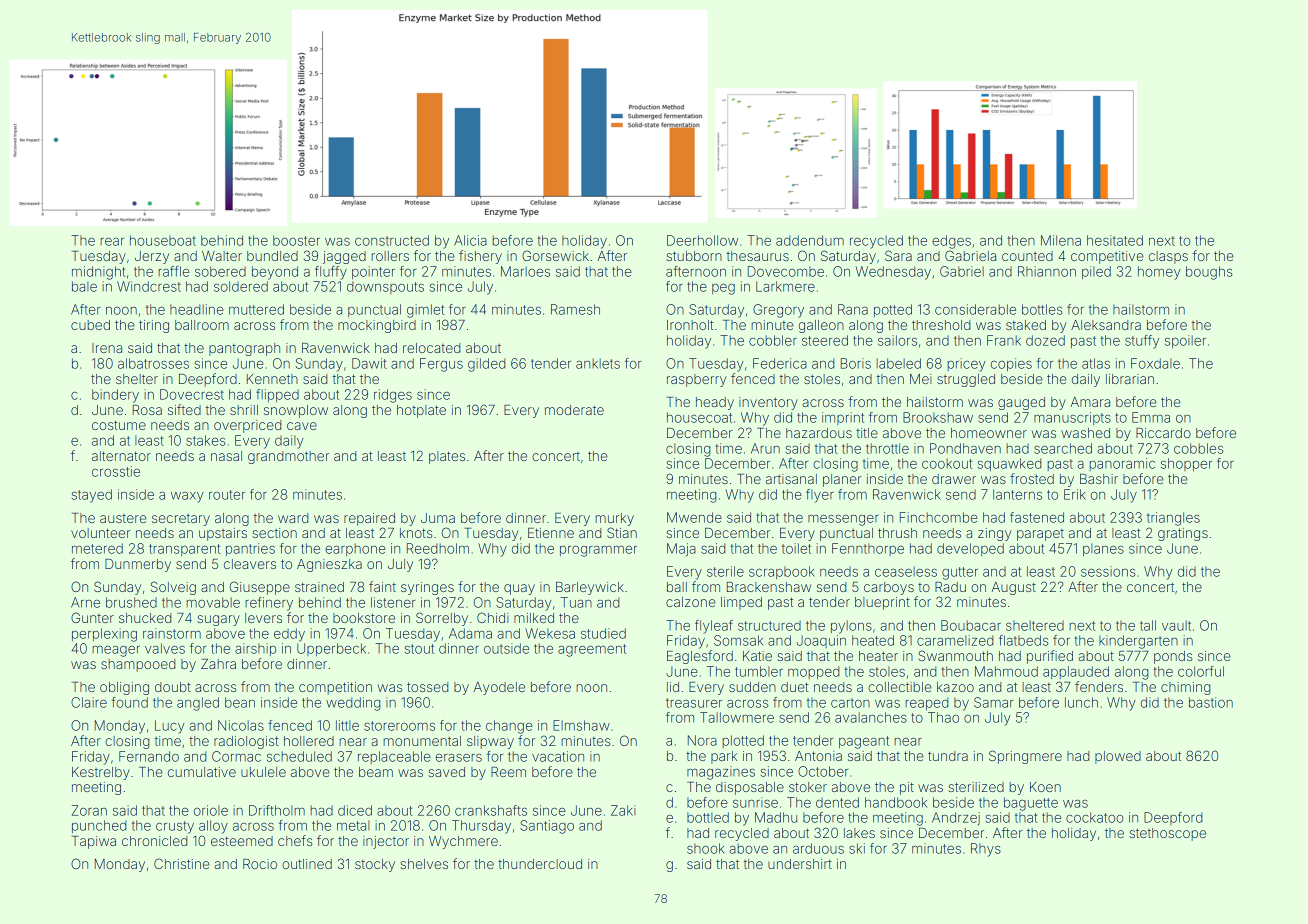 The image size is (1308, 924). I want to click on gilded, so click(486, 365).
